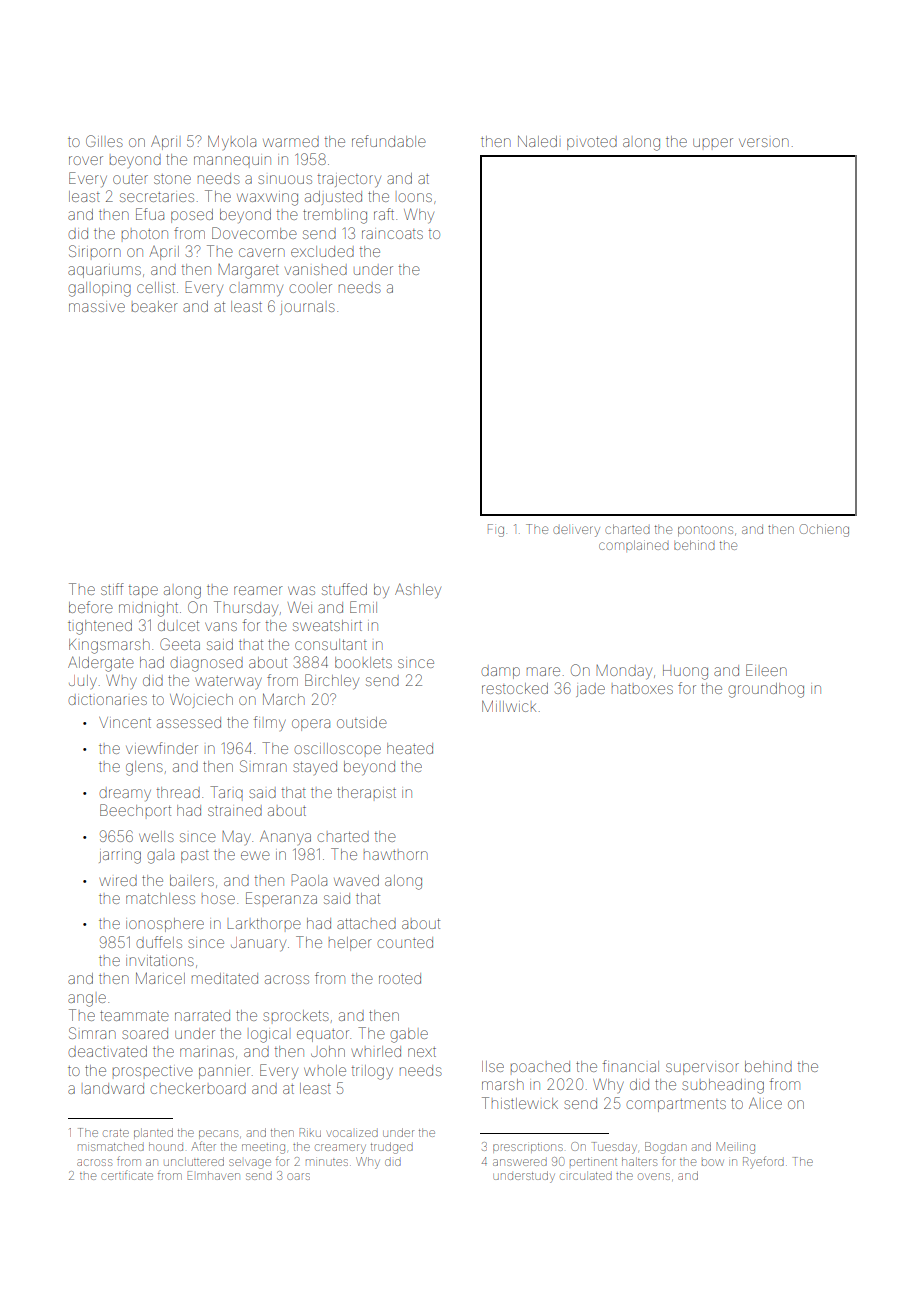 The image size is (924, 1314). What do you see at coordinates (155, 306) in the screenshot?
I see `beaker` at bounding box center [155, 306].
